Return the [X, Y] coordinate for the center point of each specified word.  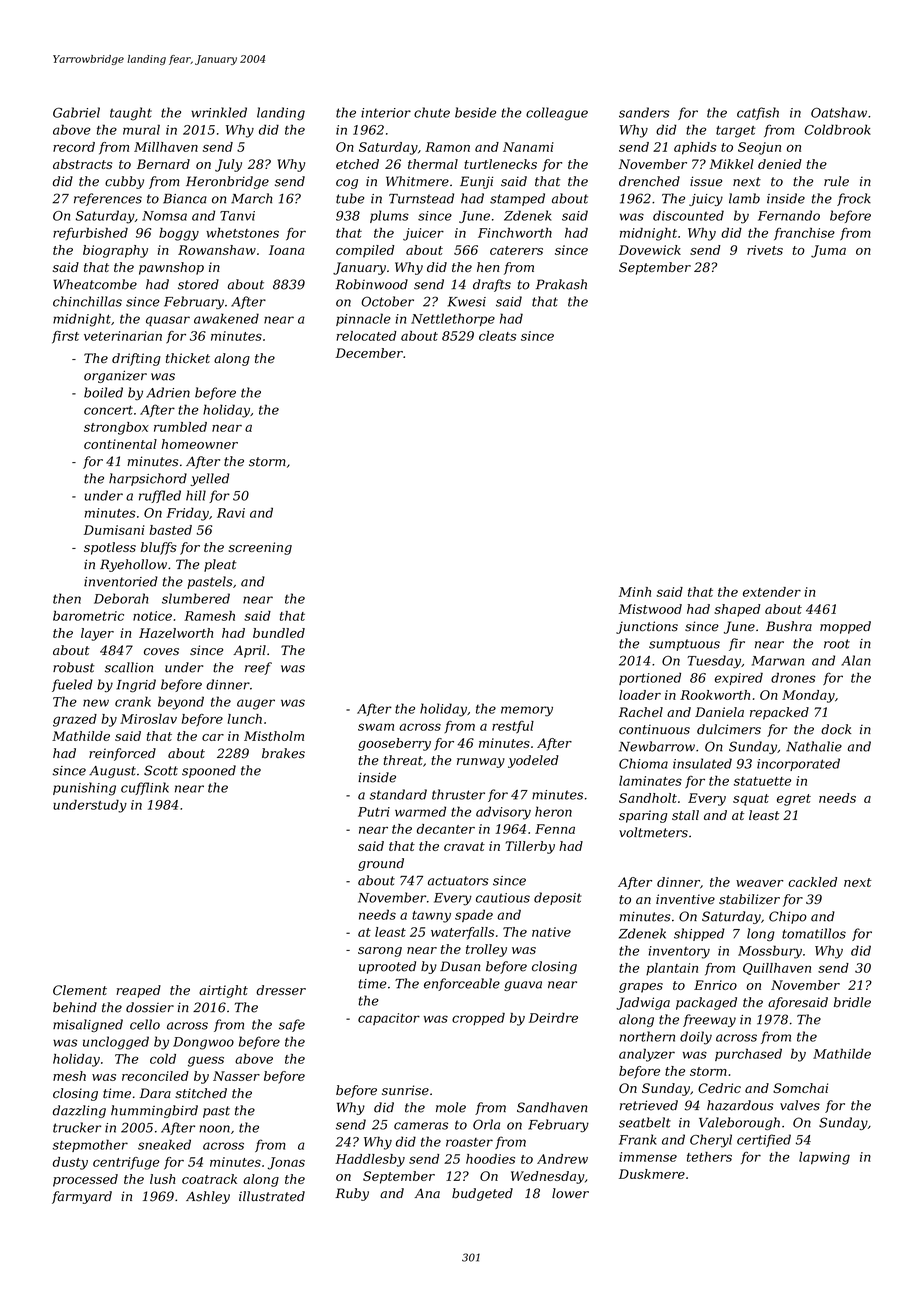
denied [780, 164]
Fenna [555, 829]
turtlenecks [500, 164]
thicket [188, 358]
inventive [685, 899]
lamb [744, 198]
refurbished [90, 234]
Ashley [208, 1197]
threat [403, 760]
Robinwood [372, 284]
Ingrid [136, 686]
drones [793, 677]
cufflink [145, 788]
